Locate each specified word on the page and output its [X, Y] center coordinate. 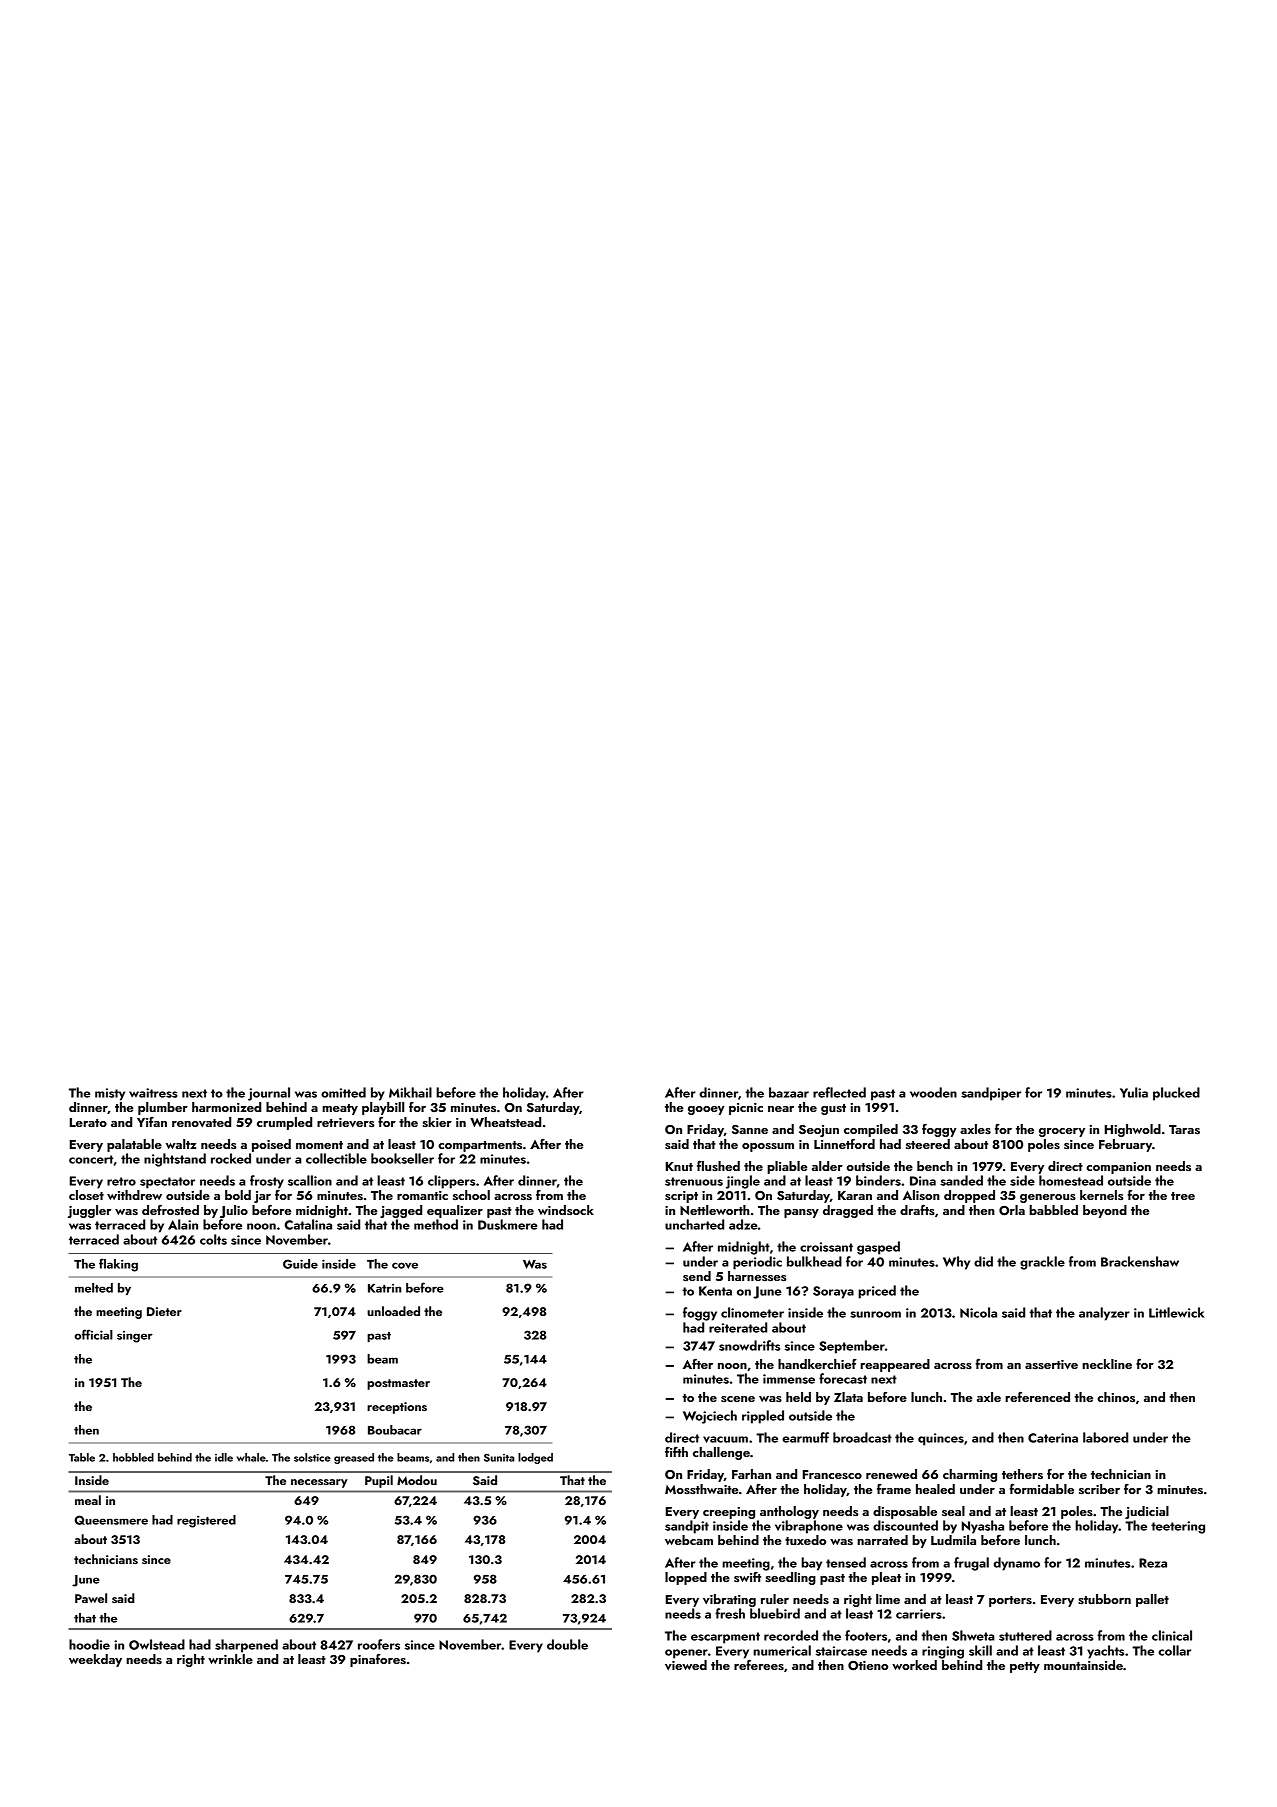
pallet [1152, 1600]
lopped [686, 1578]
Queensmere [111, 1520]
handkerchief [817, 1364]
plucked [1176, 1094]
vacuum [725, 1439]
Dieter [164, 1311]
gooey [706, 1110]
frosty [267, 1182]
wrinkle [230, 1659]
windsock [566, 1210]
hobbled [133, 1457]
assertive [1051, 1365]
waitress [153, 1093]
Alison [921, 1195]
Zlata [848, 1397]
